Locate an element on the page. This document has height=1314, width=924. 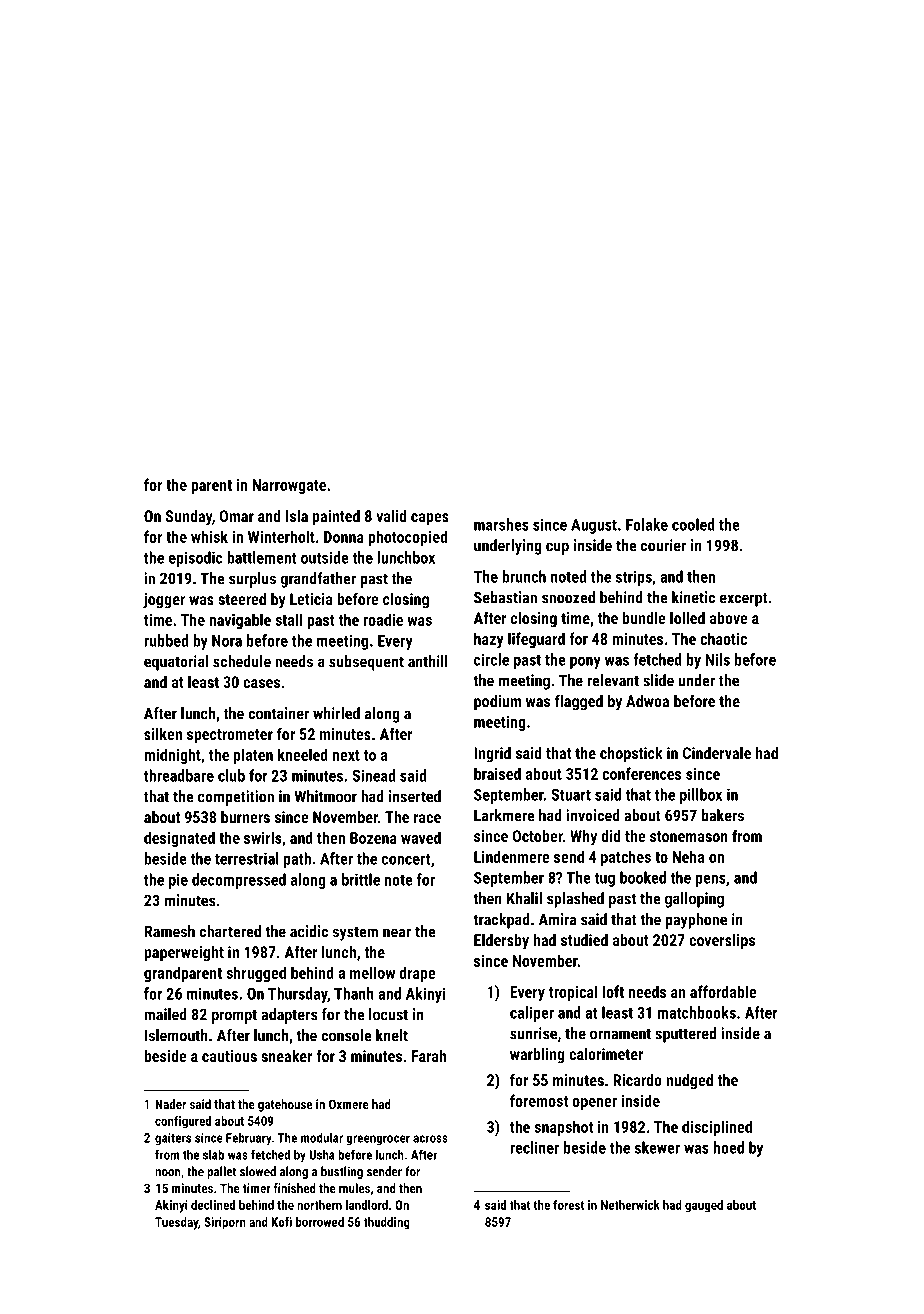
paperweight is located at coordinates (184, 954).
